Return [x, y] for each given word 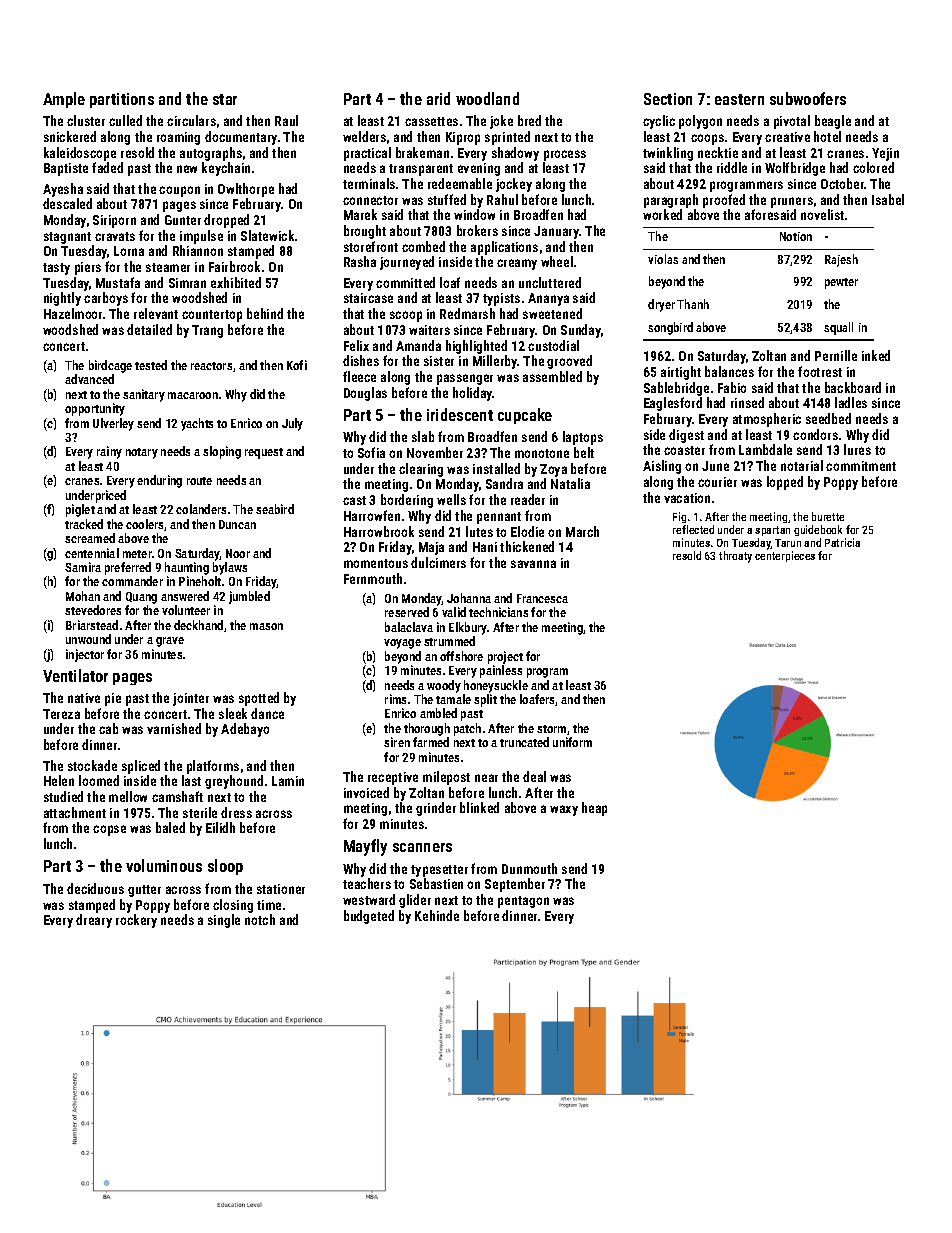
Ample [64, 100]
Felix [356, 345]
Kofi [297, 365]
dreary [94, 921]
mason [266, 626]
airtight [681, 373]
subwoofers [808, 98]
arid [438, 98]
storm [551, 729]
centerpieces [785, 556]
